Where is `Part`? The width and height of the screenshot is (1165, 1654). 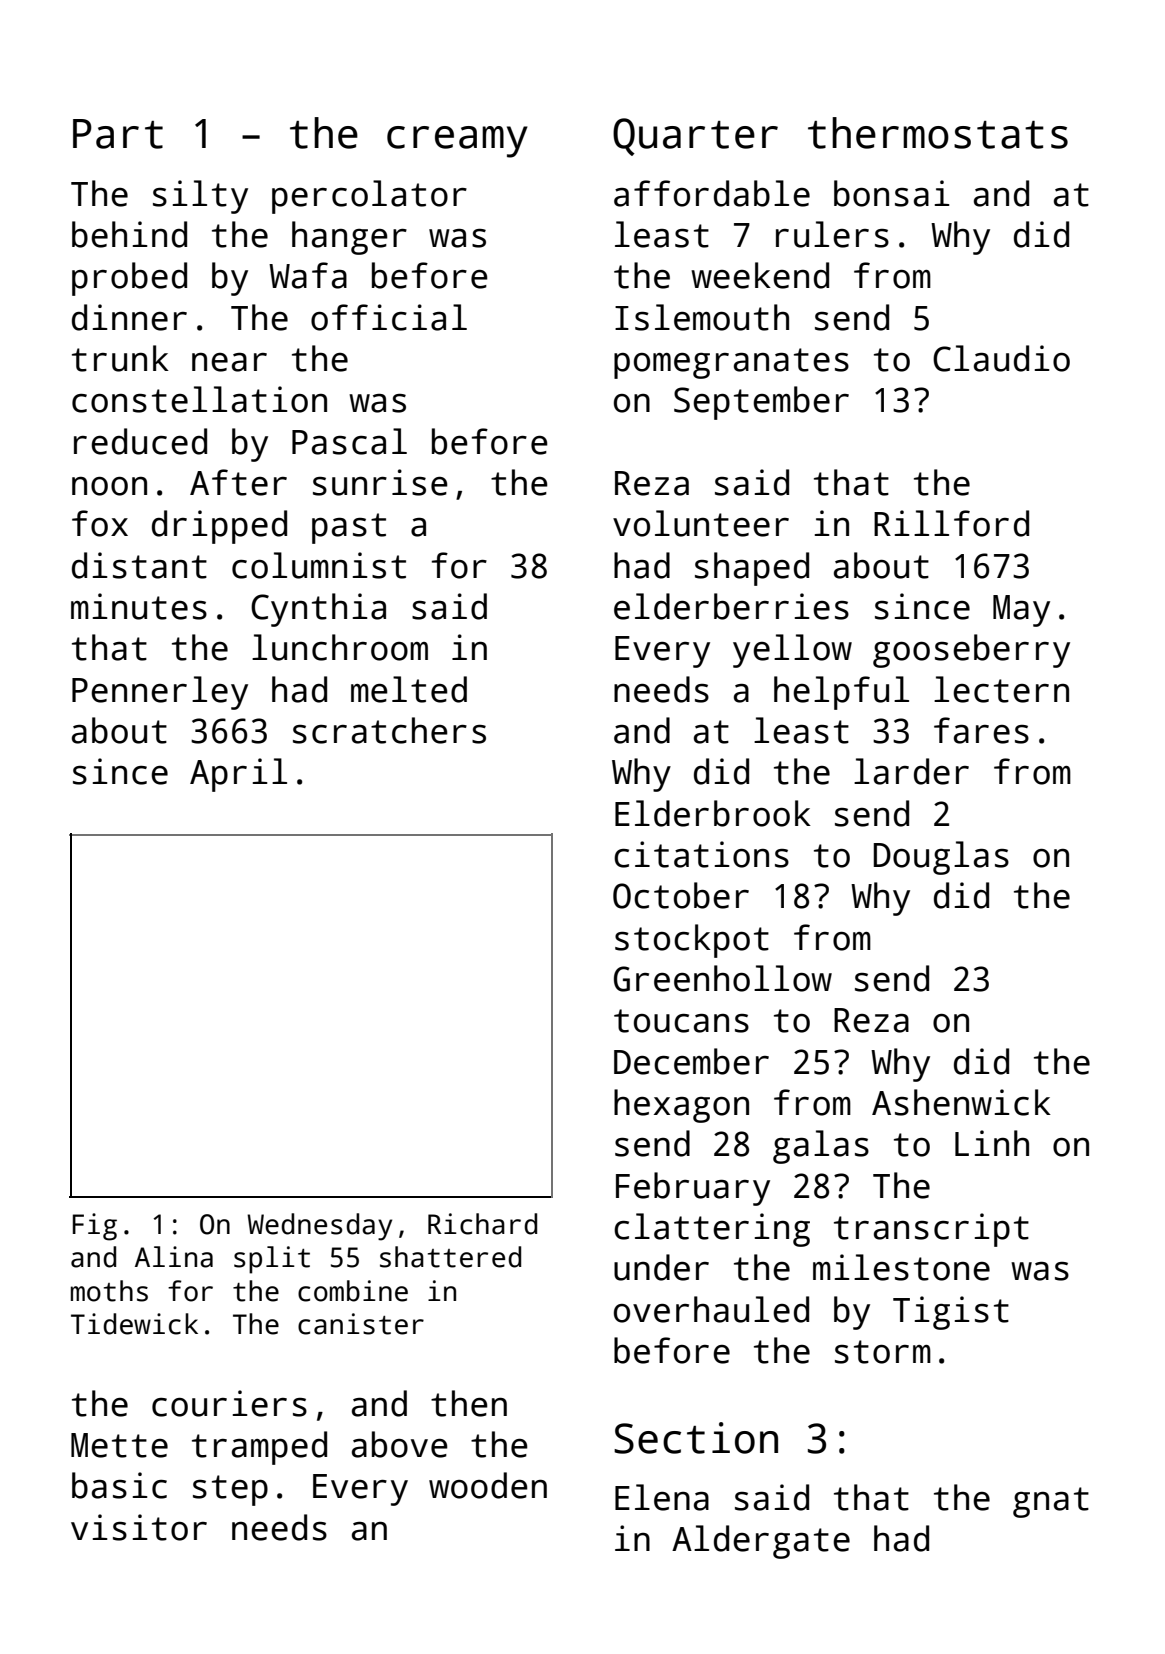 Part is located at coordinates (118, 134).
